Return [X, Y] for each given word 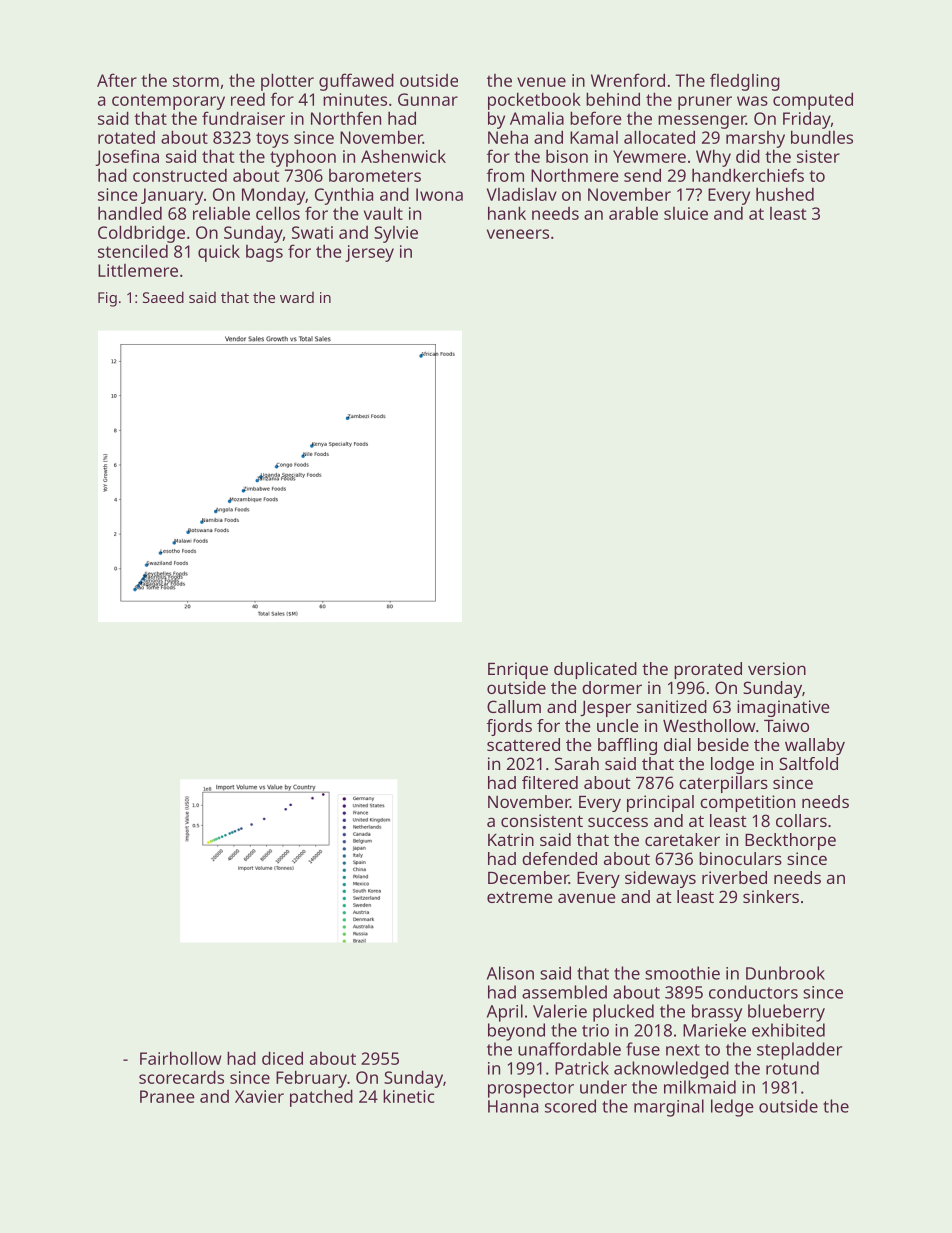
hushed [785, 194]
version [777, 668]
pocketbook [534, 101]
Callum [514, 706]
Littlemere [138, 270]
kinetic [408, 1096]
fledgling [745, 82]
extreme [520, 897]
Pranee [167, 1096]
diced [282, 1058]
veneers [518, 234]
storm [196, 81]
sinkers [771, 896]
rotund [792, 1068]
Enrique [518, 670]
